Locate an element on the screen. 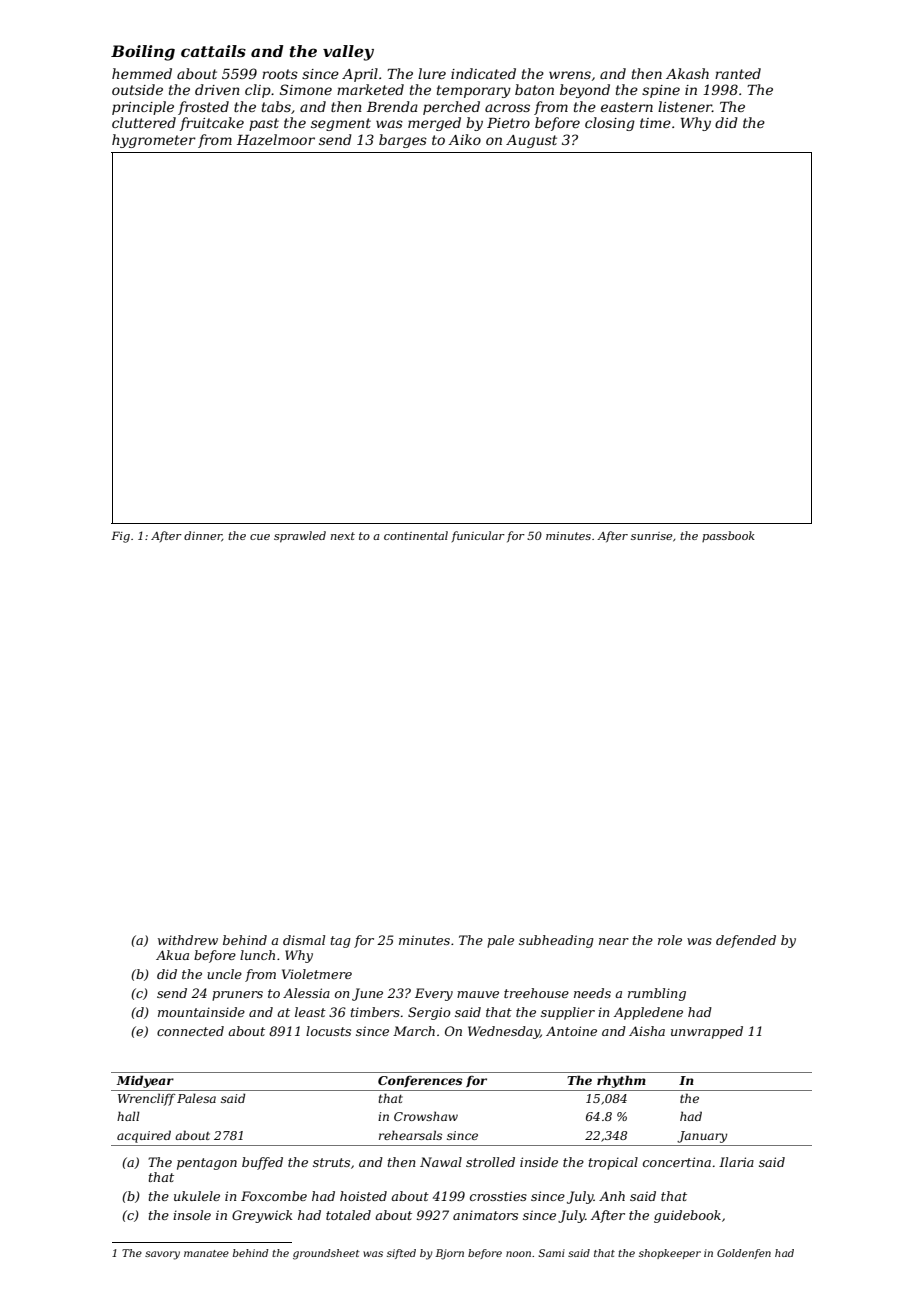 This screenshot has height=1308, width=924. Aiko is located at coordinates (464, 139).
